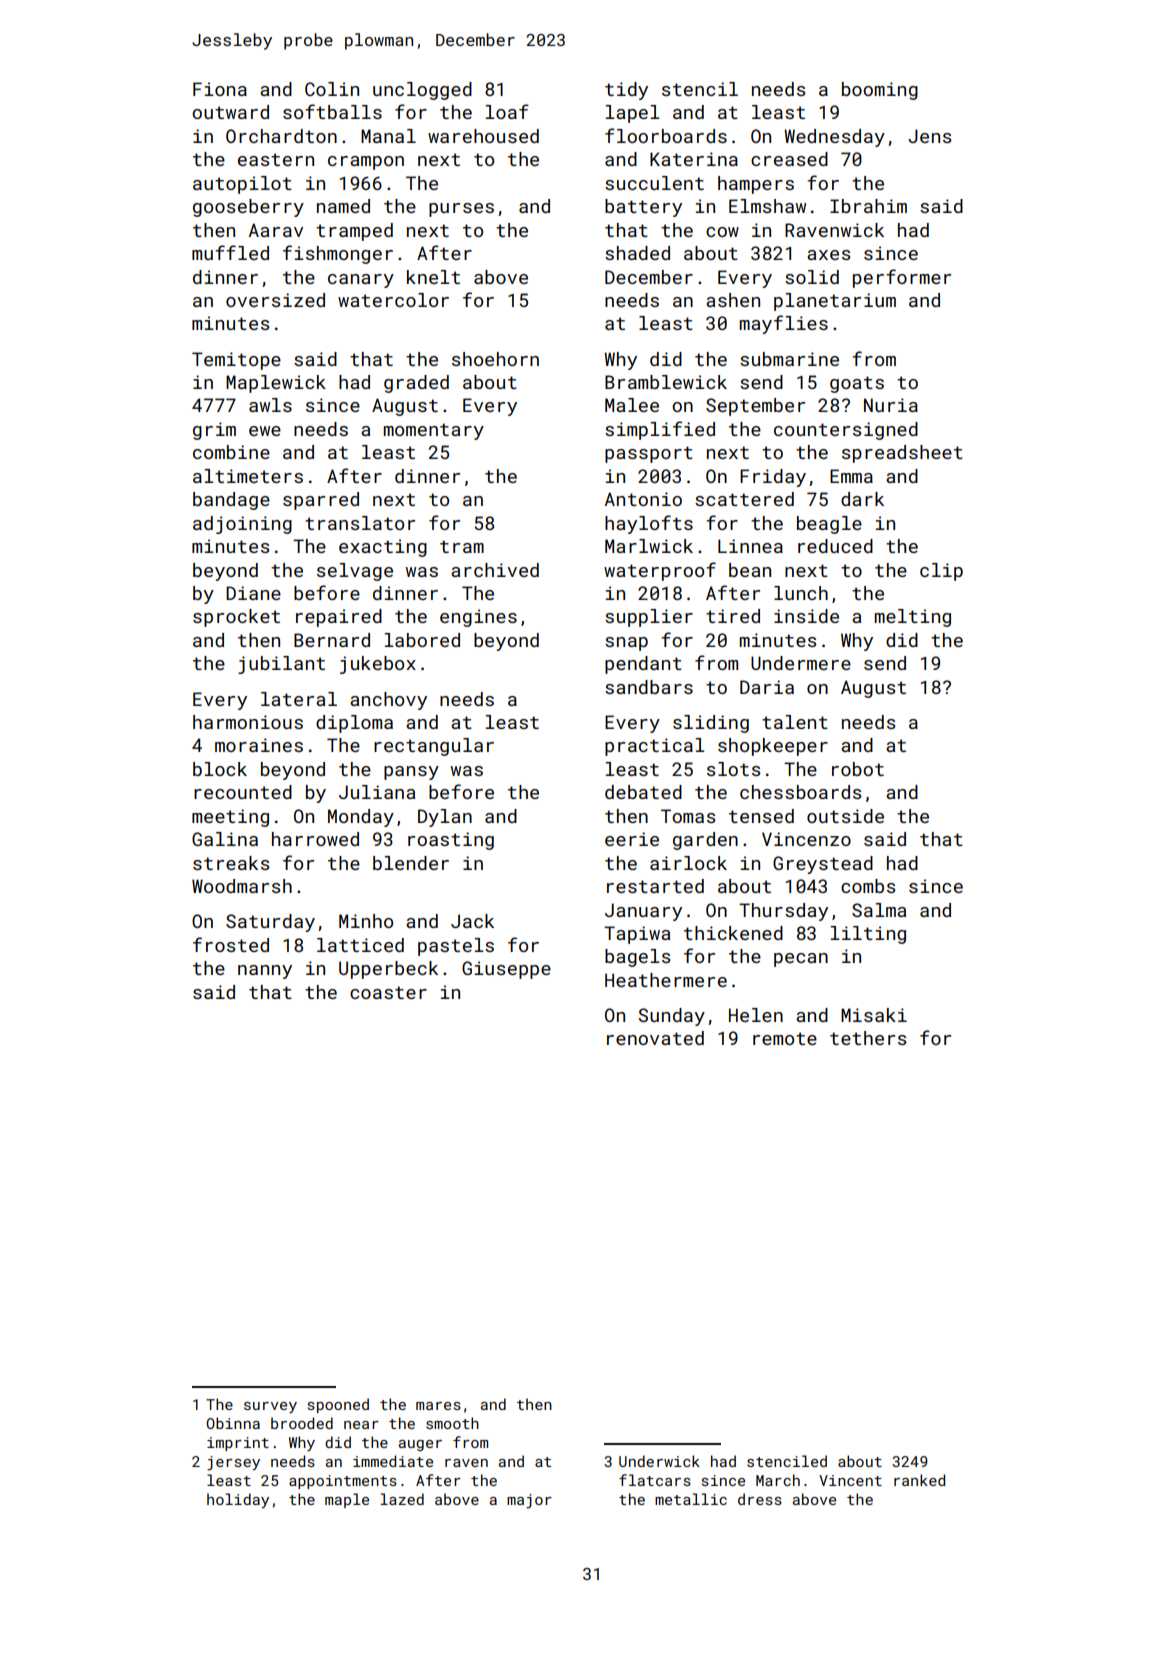  Describe the element at coordinates (643, 208) in the document. I see `battery` at that location.
